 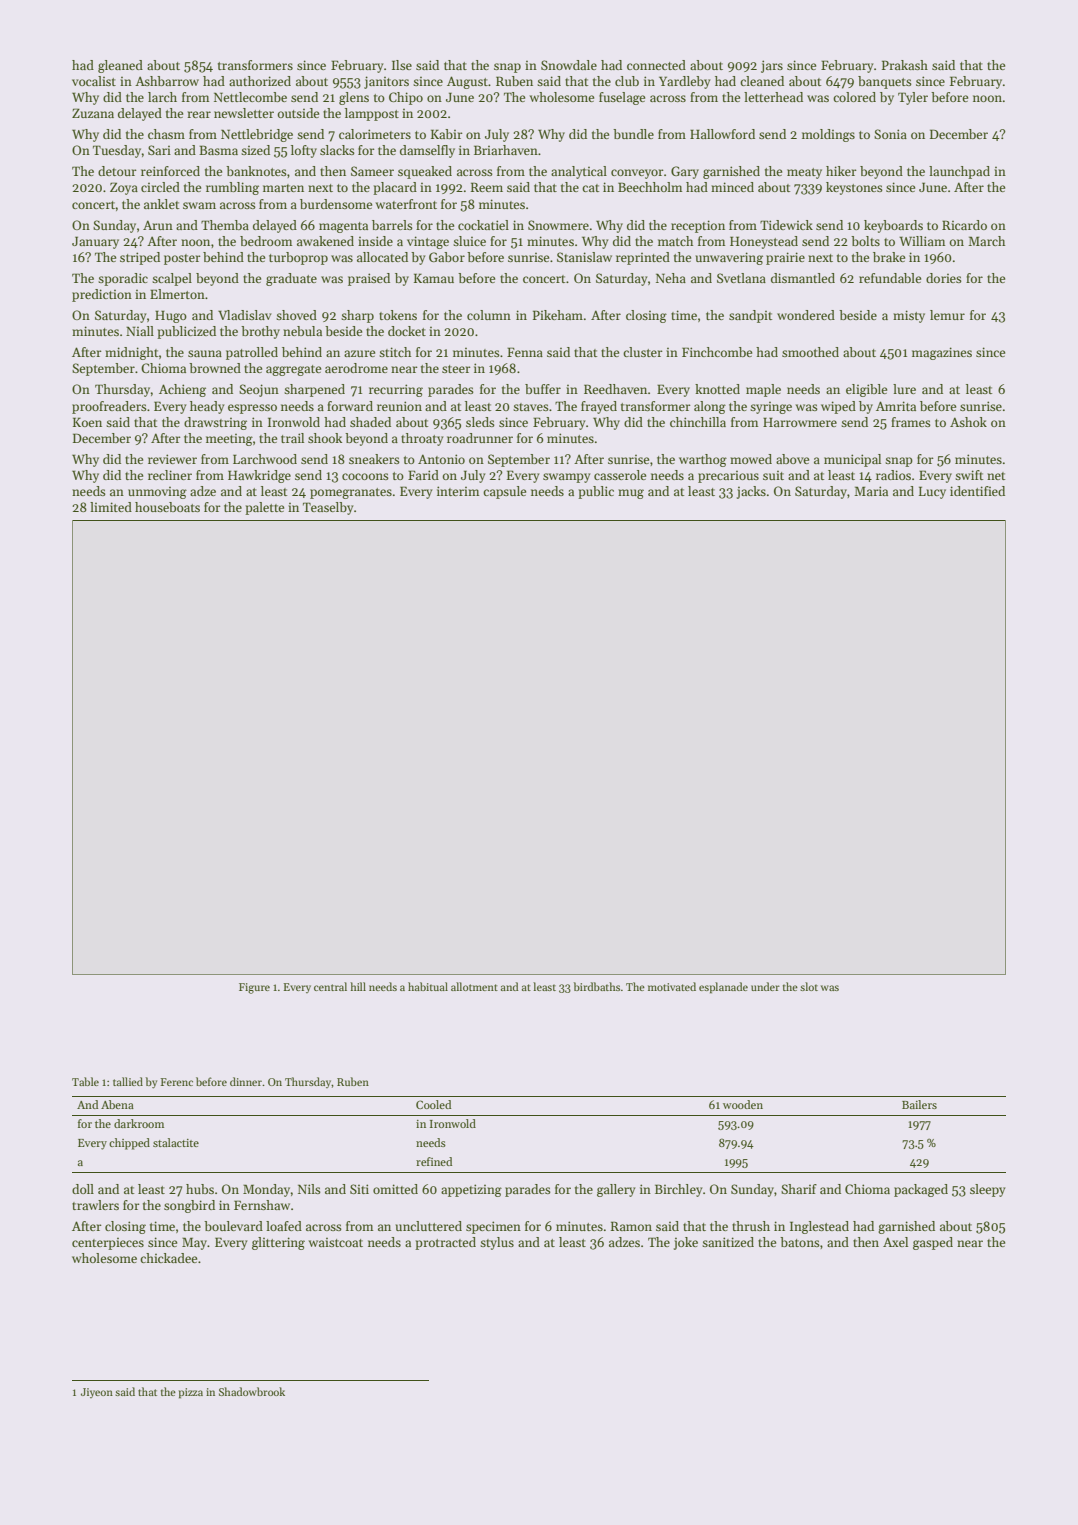 I want to click on connected, so click(x=656, y=65).
